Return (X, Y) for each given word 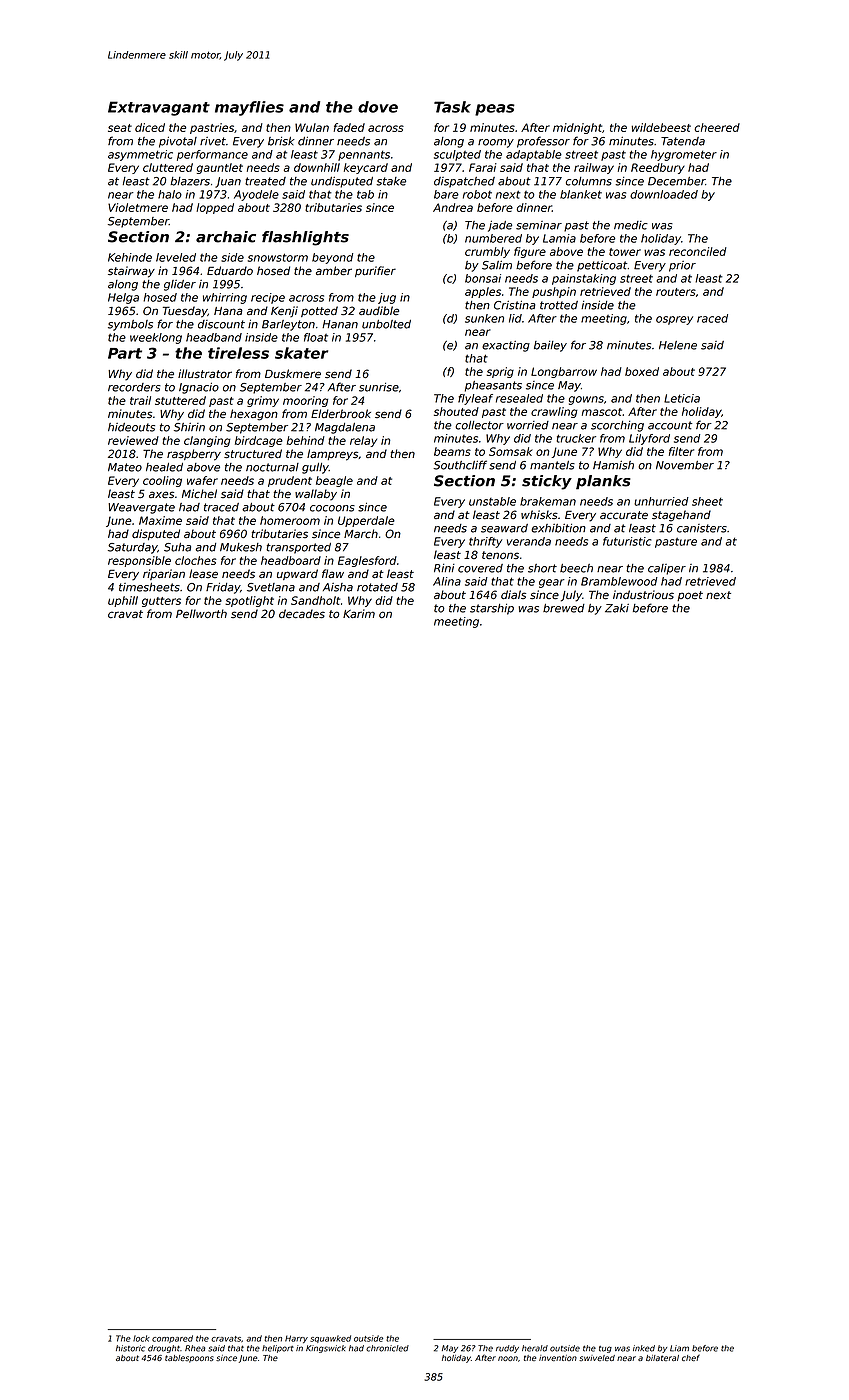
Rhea (195, 1348)
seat (120, 128)
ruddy (507, 1349)
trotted (559, 305)
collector (479, 425)
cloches (196, 560)
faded (349, 127)
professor (543, 142)
